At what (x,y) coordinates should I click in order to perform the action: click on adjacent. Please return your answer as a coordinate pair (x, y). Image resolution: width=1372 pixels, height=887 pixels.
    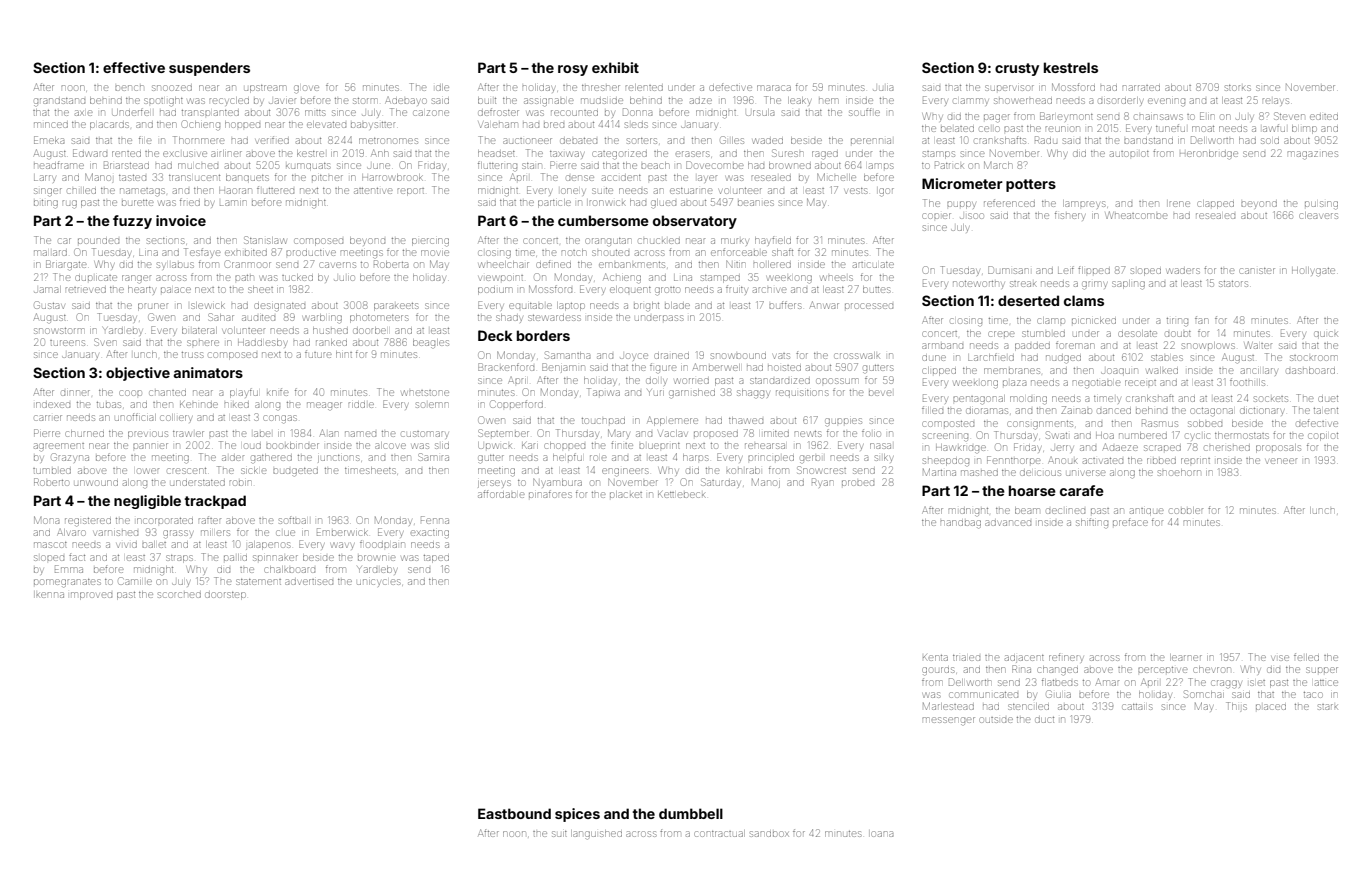
    Looking at the image, I should click on (1024, 659).
